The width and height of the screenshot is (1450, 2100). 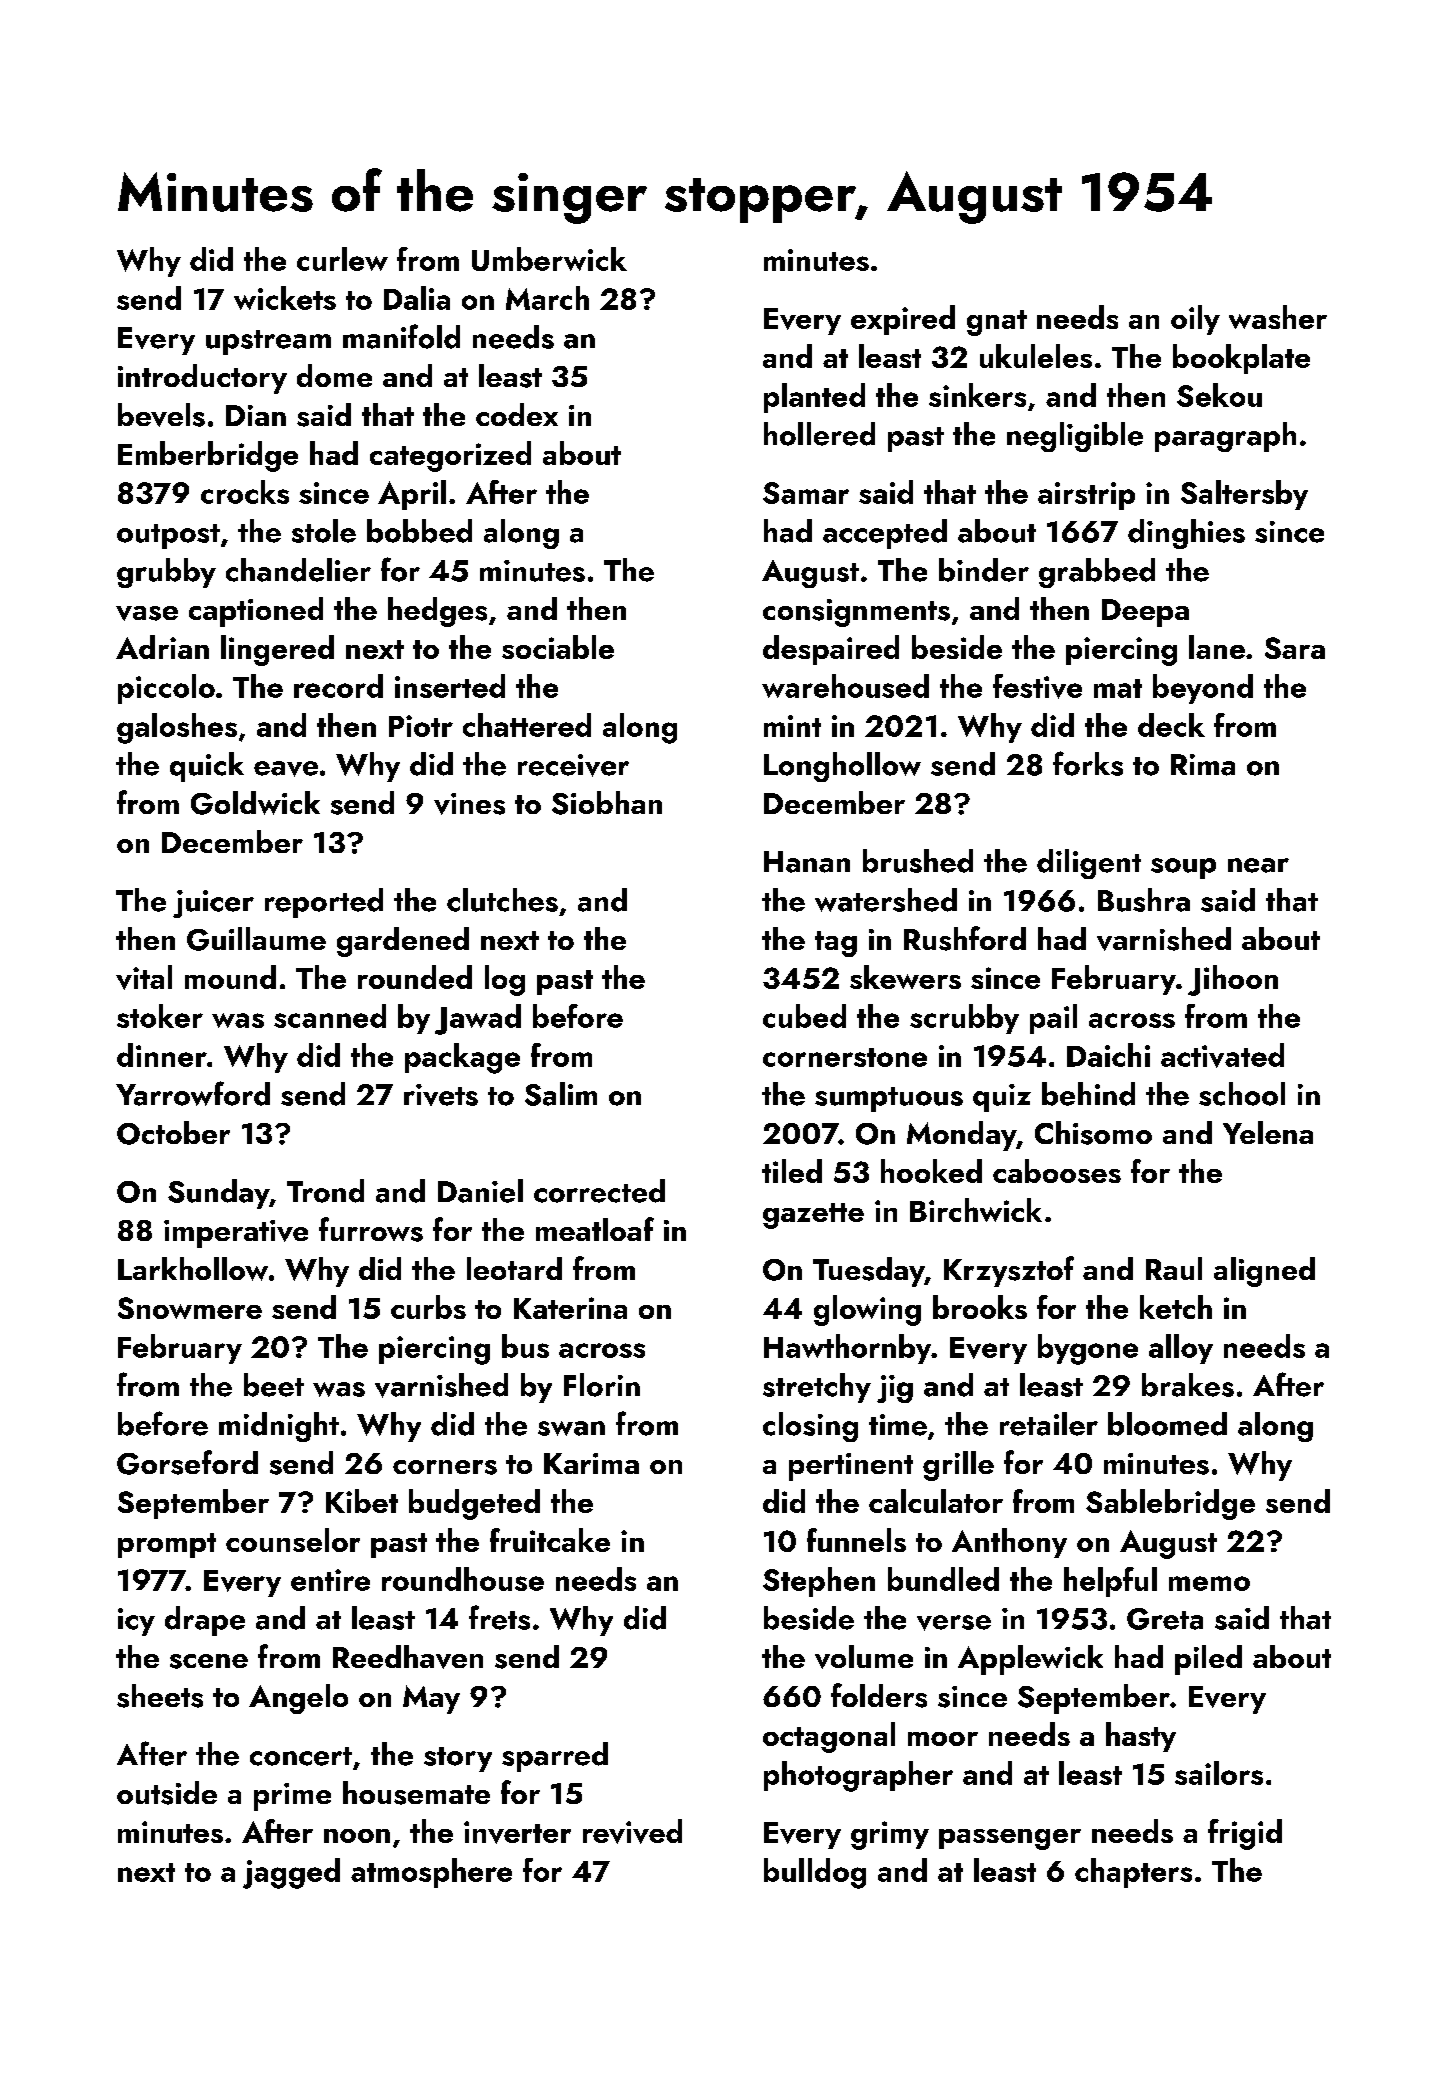 I want to click on bygone, so click(x=1088, y=1349).
